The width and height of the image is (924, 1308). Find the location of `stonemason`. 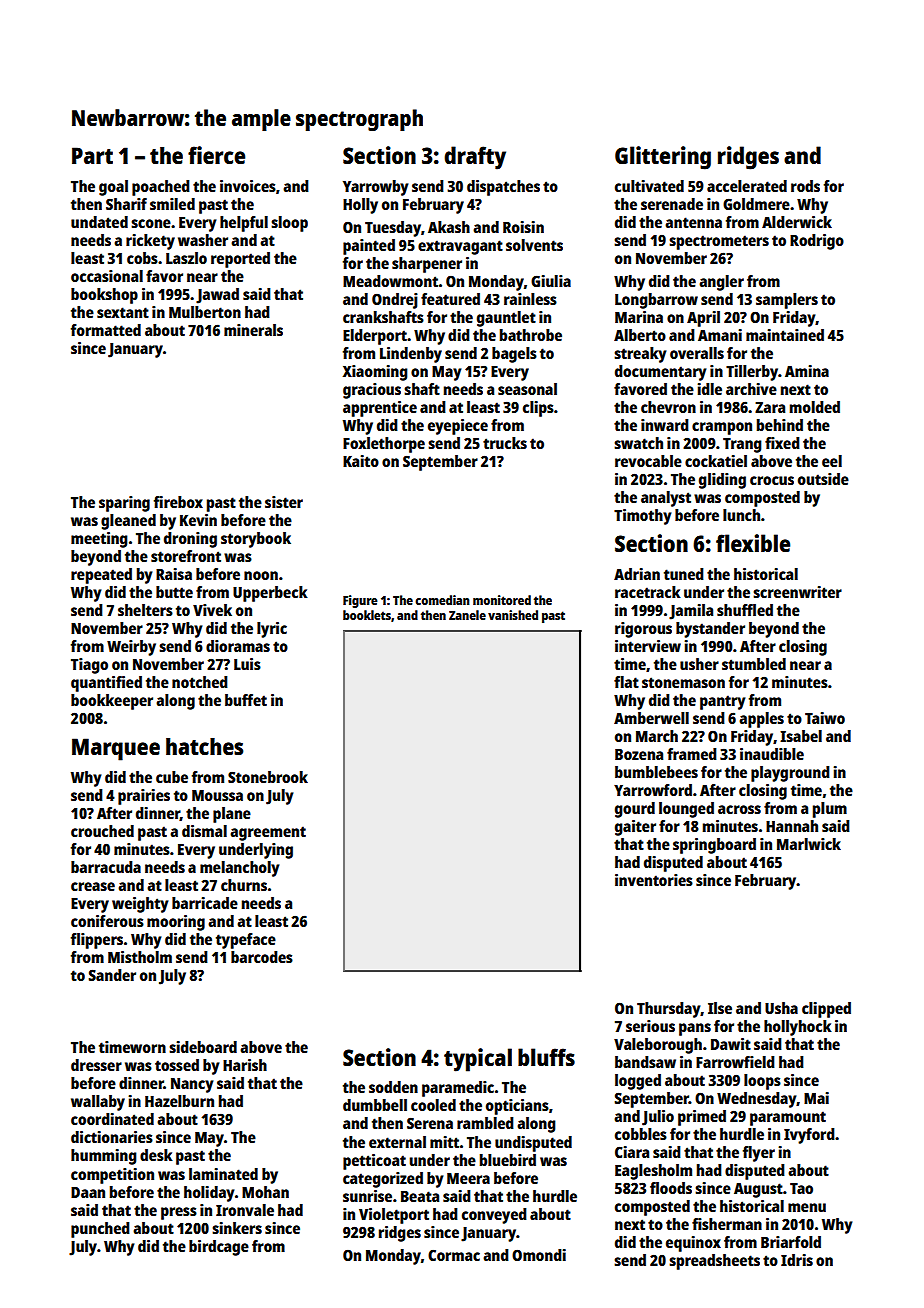

stonemason is located at coordinates (683, 682).
